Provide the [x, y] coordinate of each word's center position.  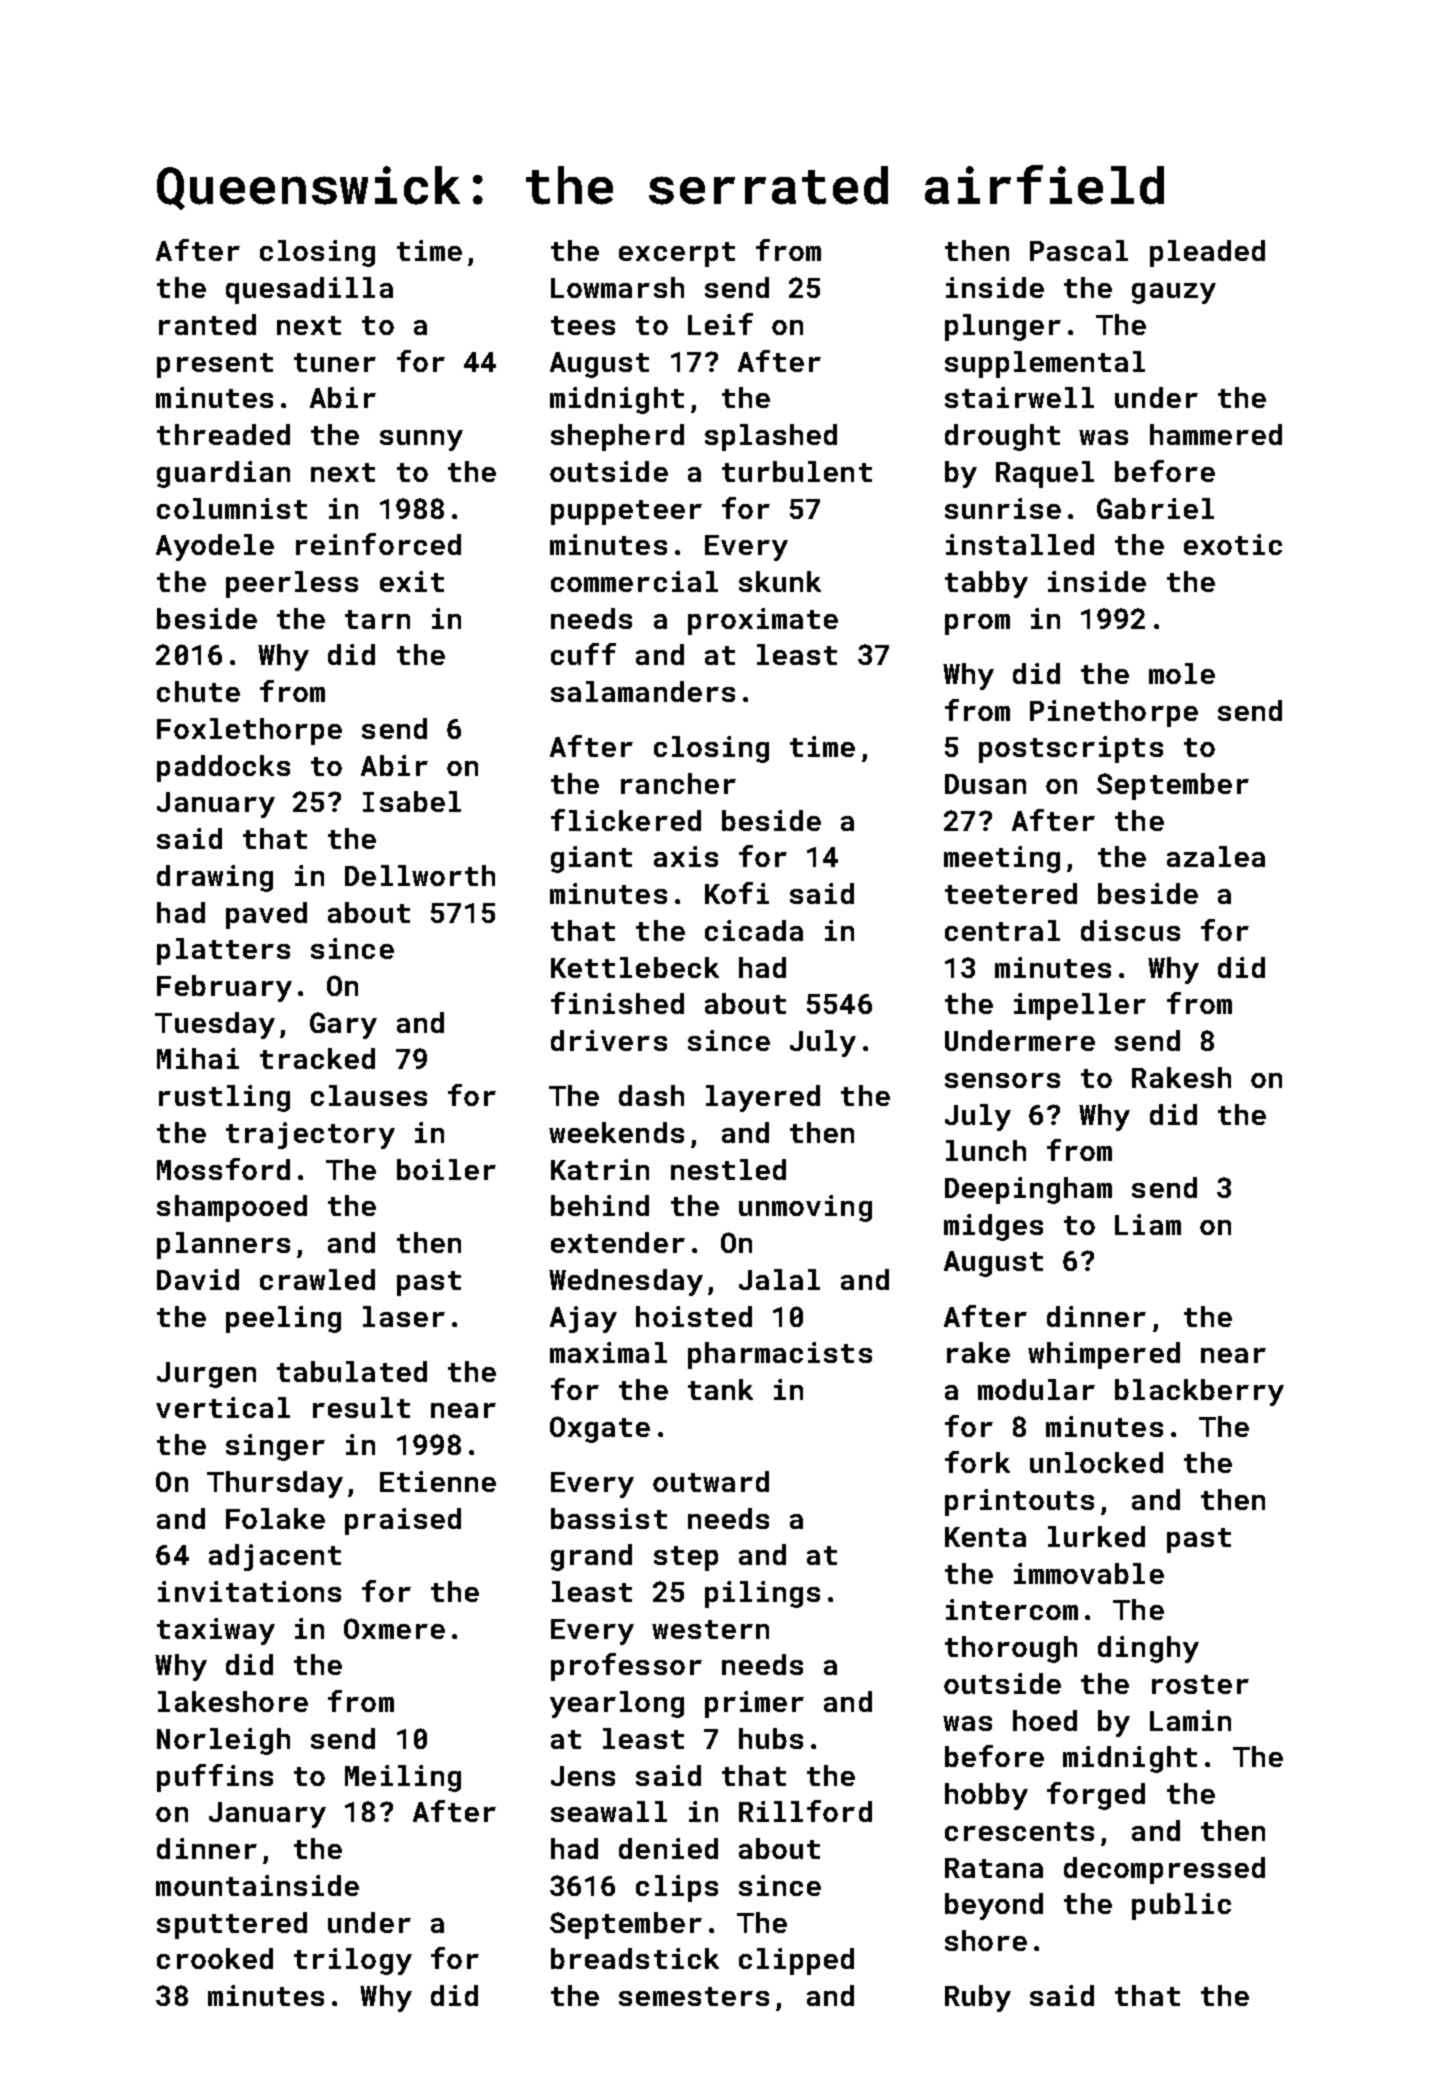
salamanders [643, 691]
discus [1130, 930]
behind [600, 1205]
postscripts [1071, 749]
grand [591, 1557]
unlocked [1096, 1462]
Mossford [223, 1169]
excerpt [677, 254]
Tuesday [215, 1025]
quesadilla [309, 290]
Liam [1148, 1224]
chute [198, 691]
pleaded [1207, 253]
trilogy [353, 1961]
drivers [609, 1040]
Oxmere [394, 1628]
